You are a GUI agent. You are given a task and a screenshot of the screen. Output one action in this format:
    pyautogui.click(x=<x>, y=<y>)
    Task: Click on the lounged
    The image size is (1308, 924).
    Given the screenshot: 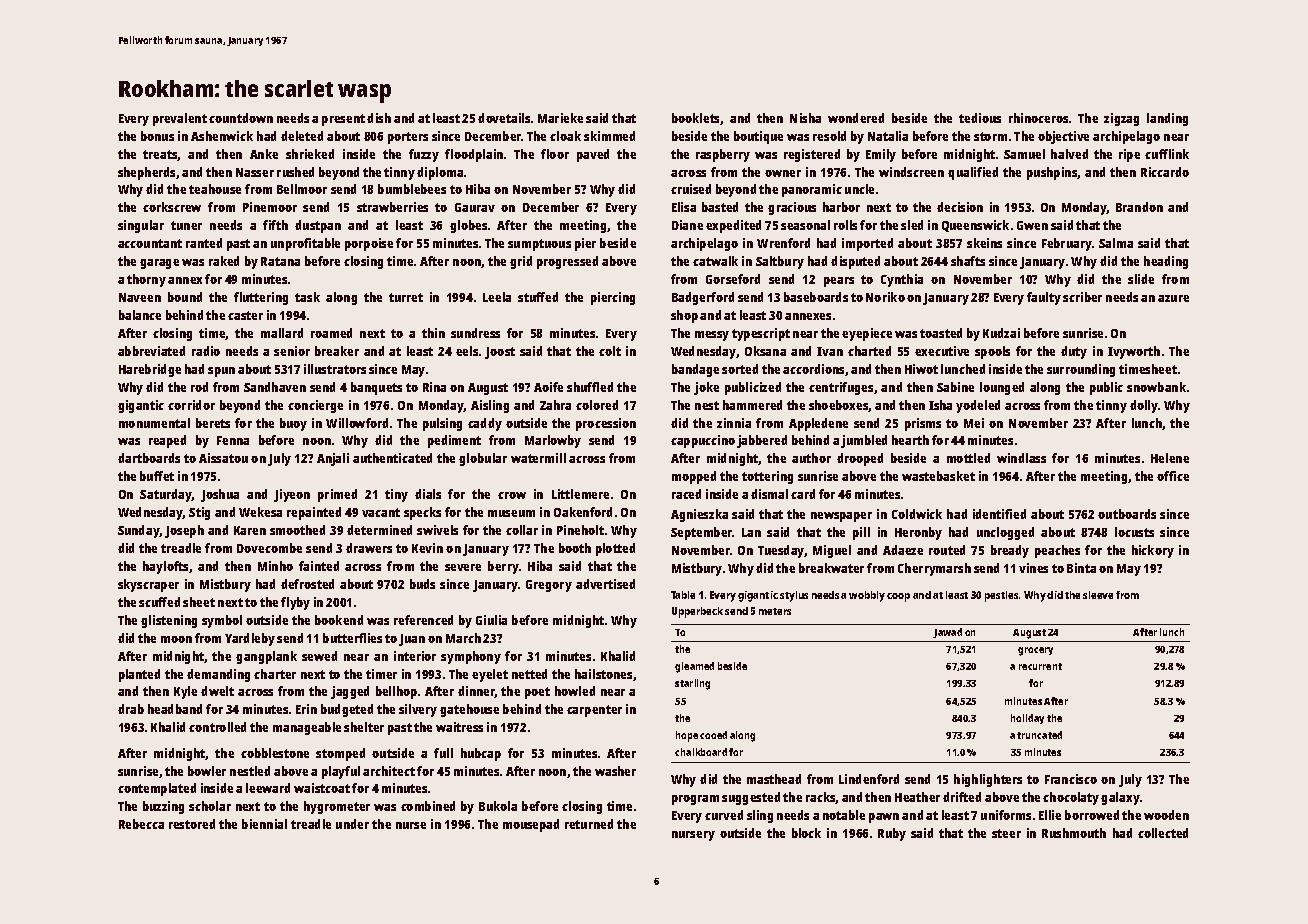 What is the action you would take?
    pyautogui.click(x=1002, y=388)
